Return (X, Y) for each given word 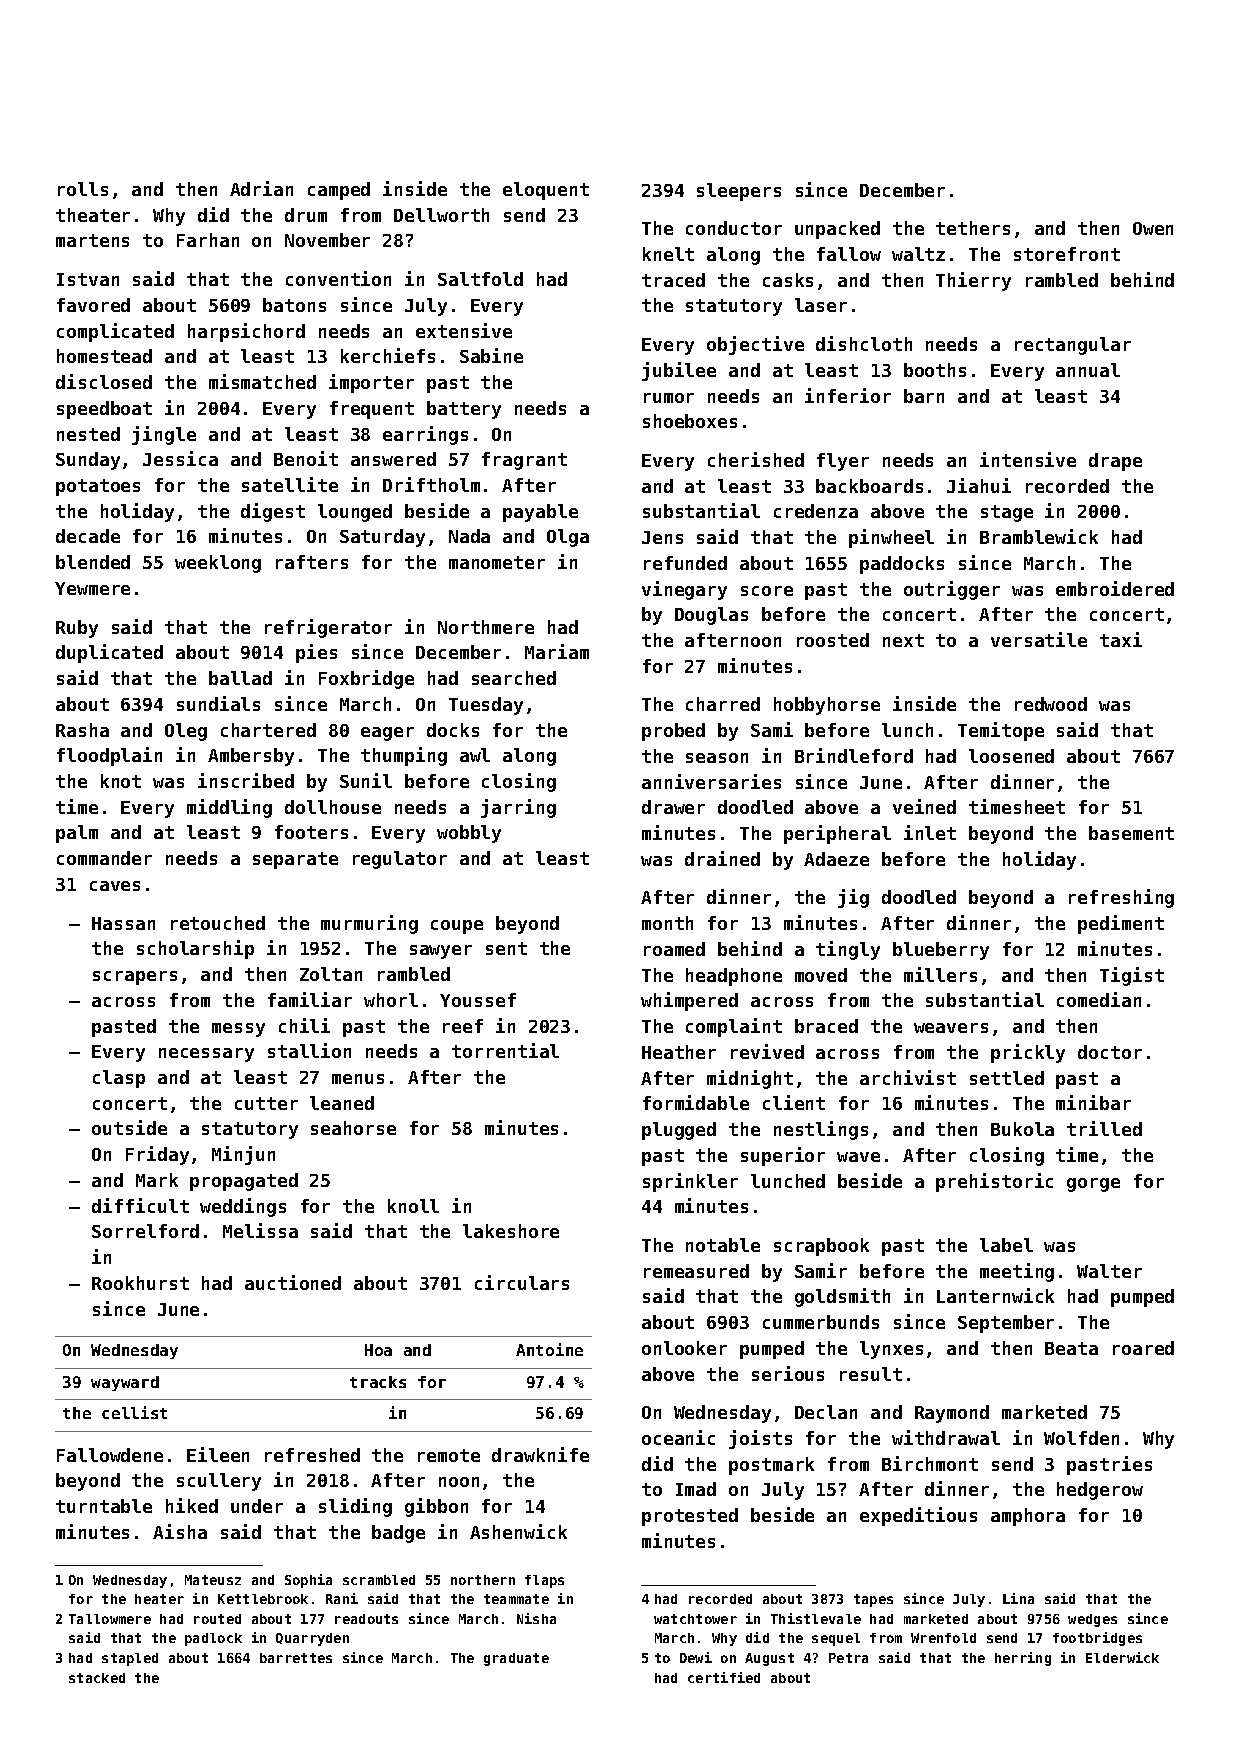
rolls (83, 189)
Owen (1153, 228)
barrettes (296, 1658)
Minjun (243, 1155)
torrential (505, 1050)
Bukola (1022, 1129)
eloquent (546, 191)
